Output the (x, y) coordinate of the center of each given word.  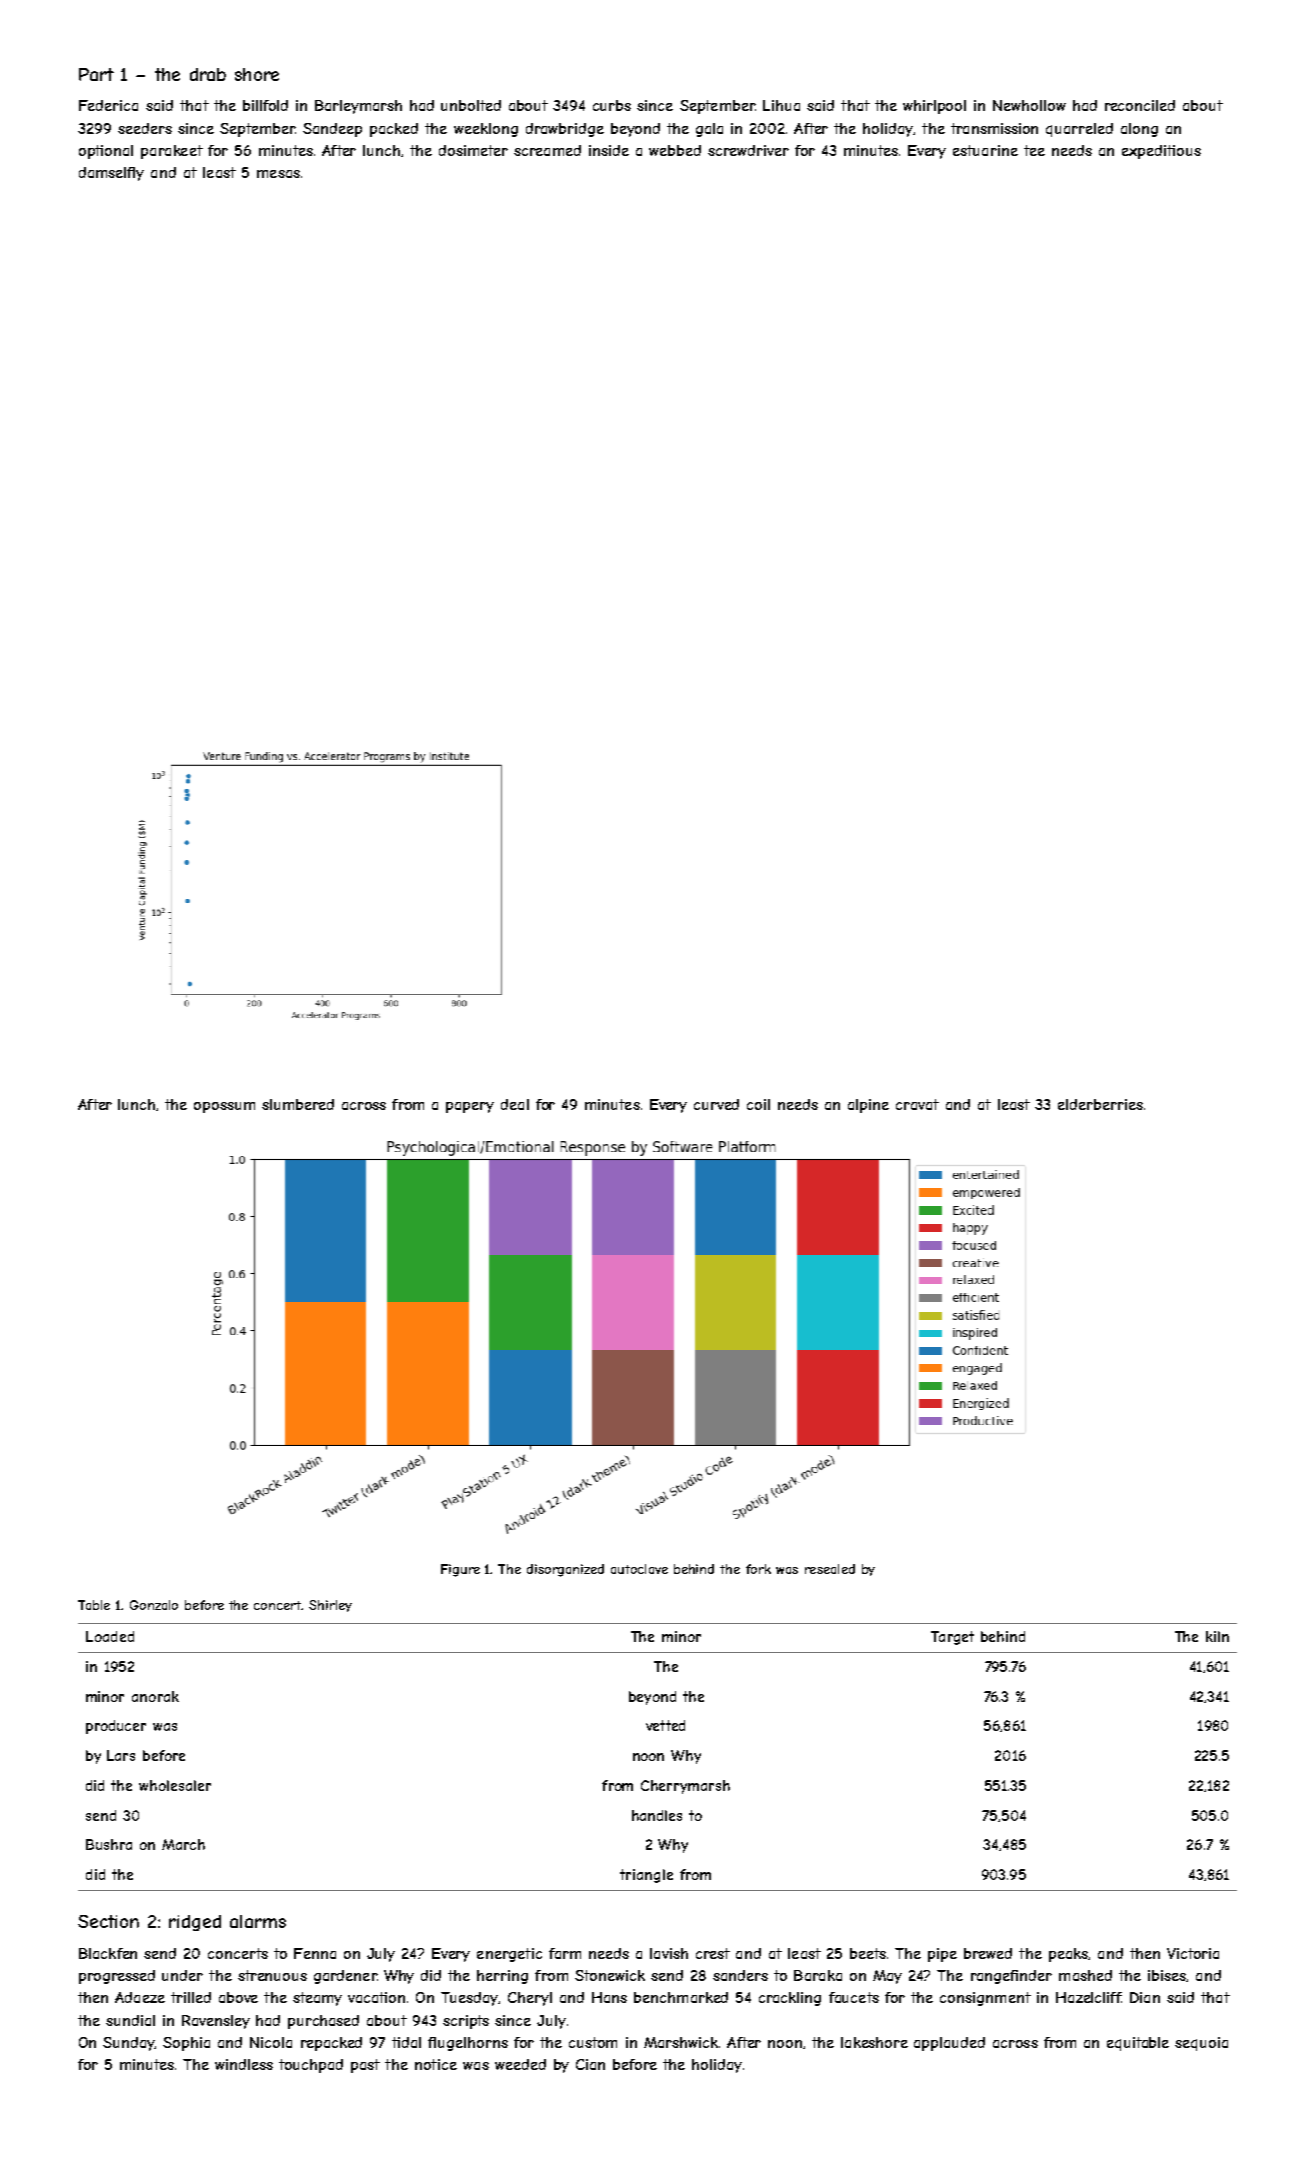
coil (758, 1104)
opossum (224, 1107)
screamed (547, 150)
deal (515, 1104)
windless (244, 2064)
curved (716, 1104)
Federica (108, 105)
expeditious (1161, 152)
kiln (1217, 1636)
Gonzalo (154, 1605)
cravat (917, 1104)
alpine (868, 1106)
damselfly (111, 174)
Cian (590, 2064)
